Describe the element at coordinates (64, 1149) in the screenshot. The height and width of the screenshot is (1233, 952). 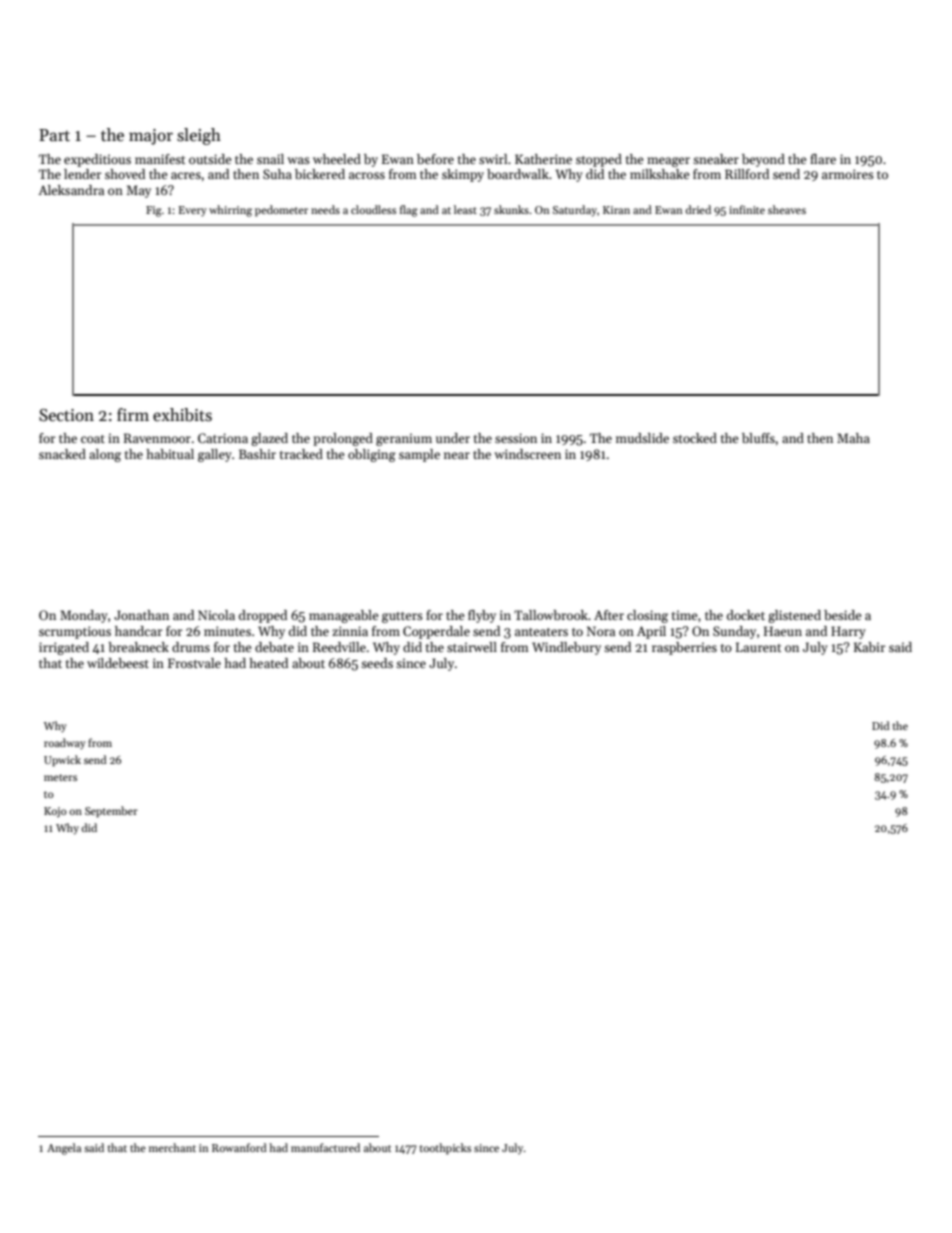
I see `Angela` at that location.
